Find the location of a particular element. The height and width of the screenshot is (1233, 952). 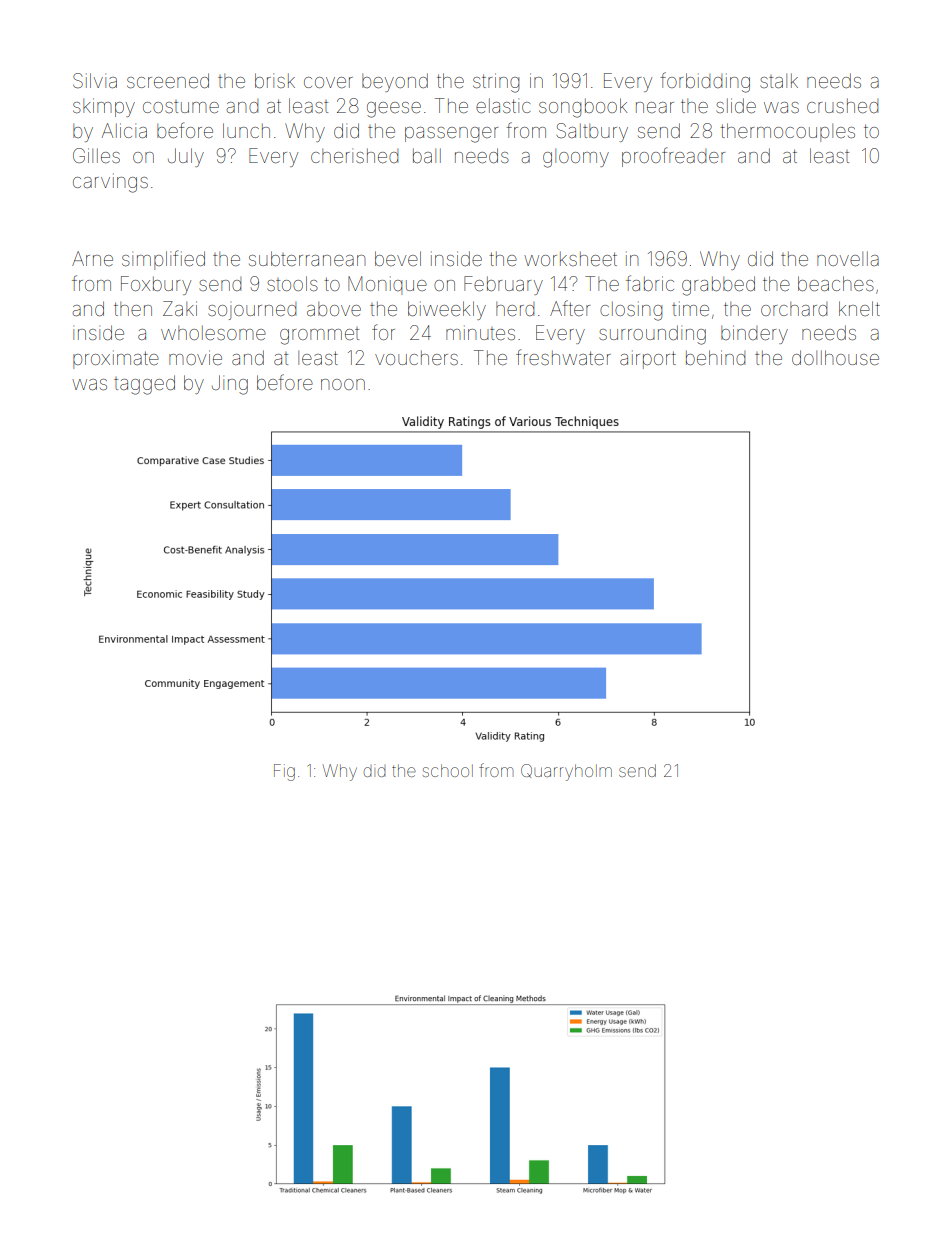

school is located at coordinates (448, 770).
